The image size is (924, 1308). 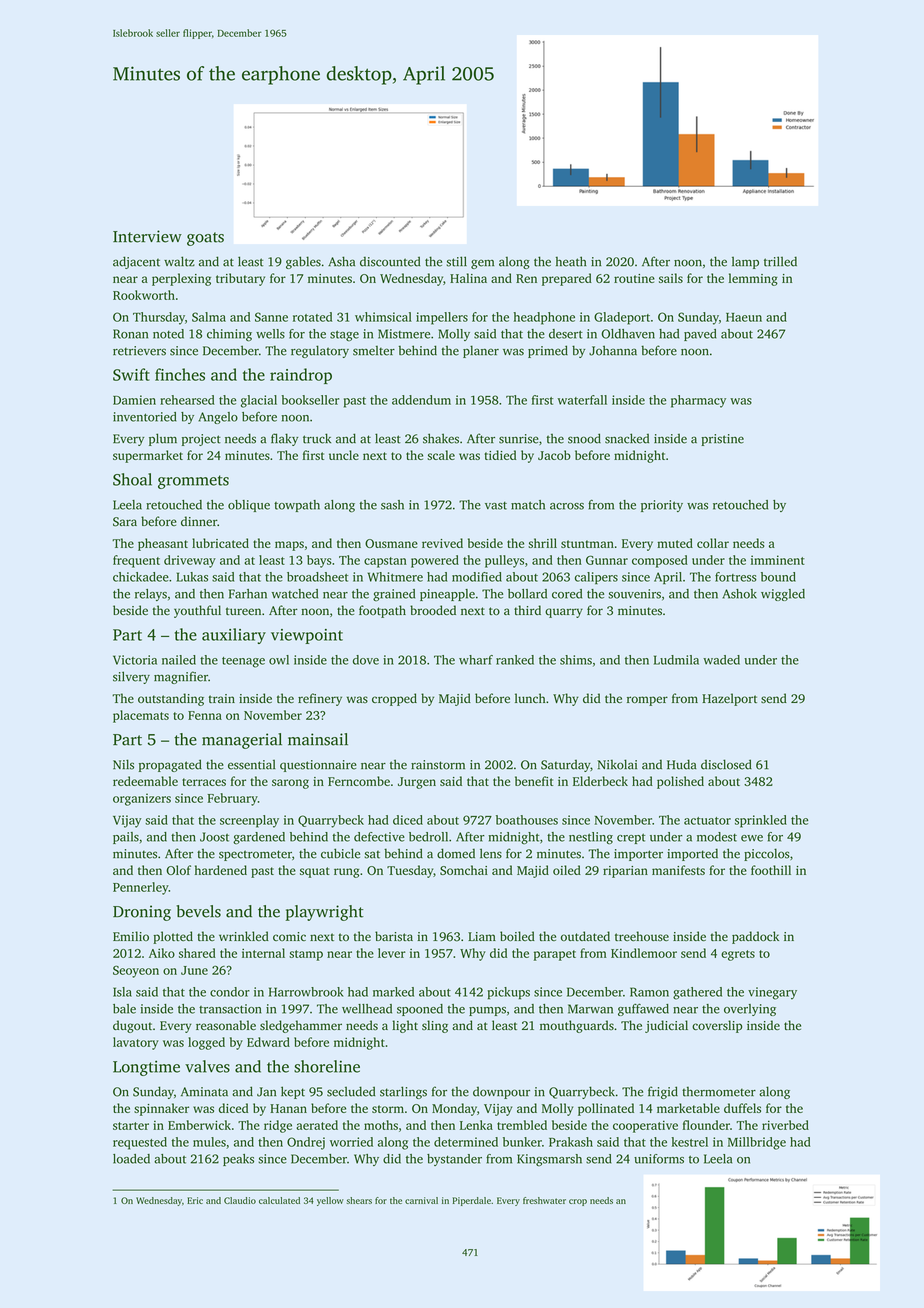 I want to click on waterfall, so click(x=582, y=400).
